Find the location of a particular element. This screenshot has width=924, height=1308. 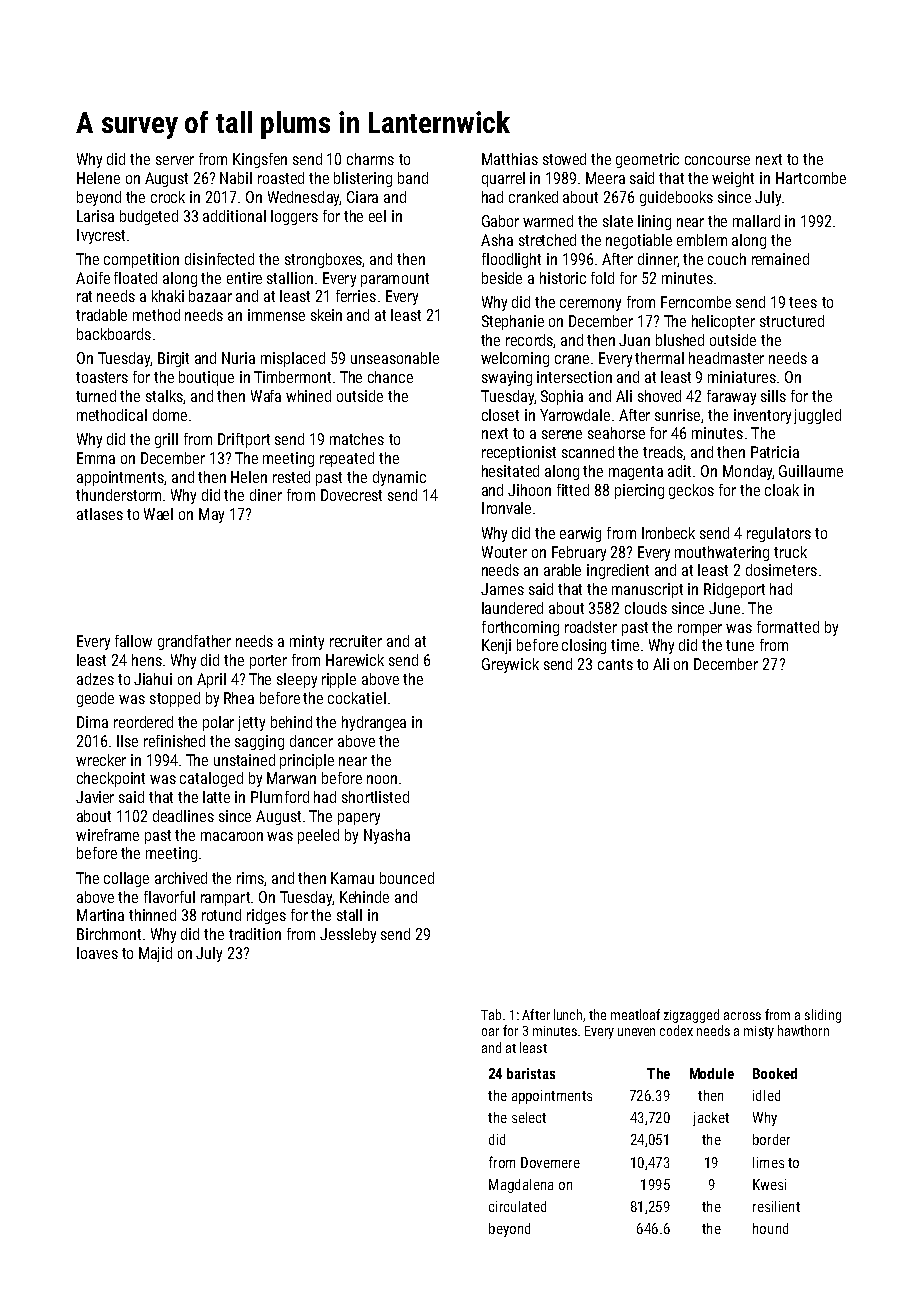

Kingsfen is located at coordinates (260, 160).
